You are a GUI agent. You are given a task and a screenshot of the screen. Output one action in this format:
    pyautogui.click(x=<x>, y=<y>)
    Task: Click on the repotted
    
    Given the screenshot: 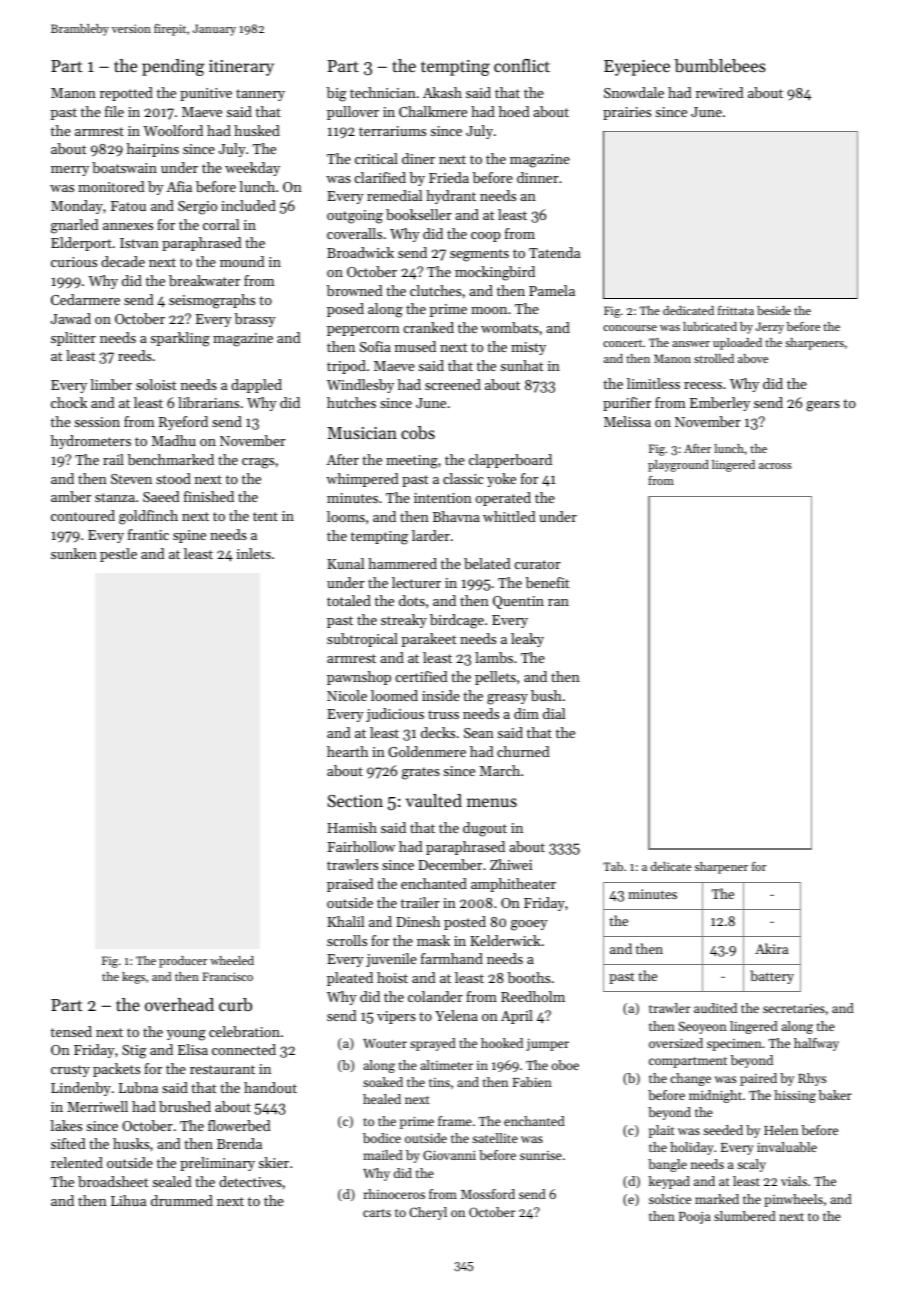 What is the action you would take?
    pyautogui.click(x=126, y=94)
